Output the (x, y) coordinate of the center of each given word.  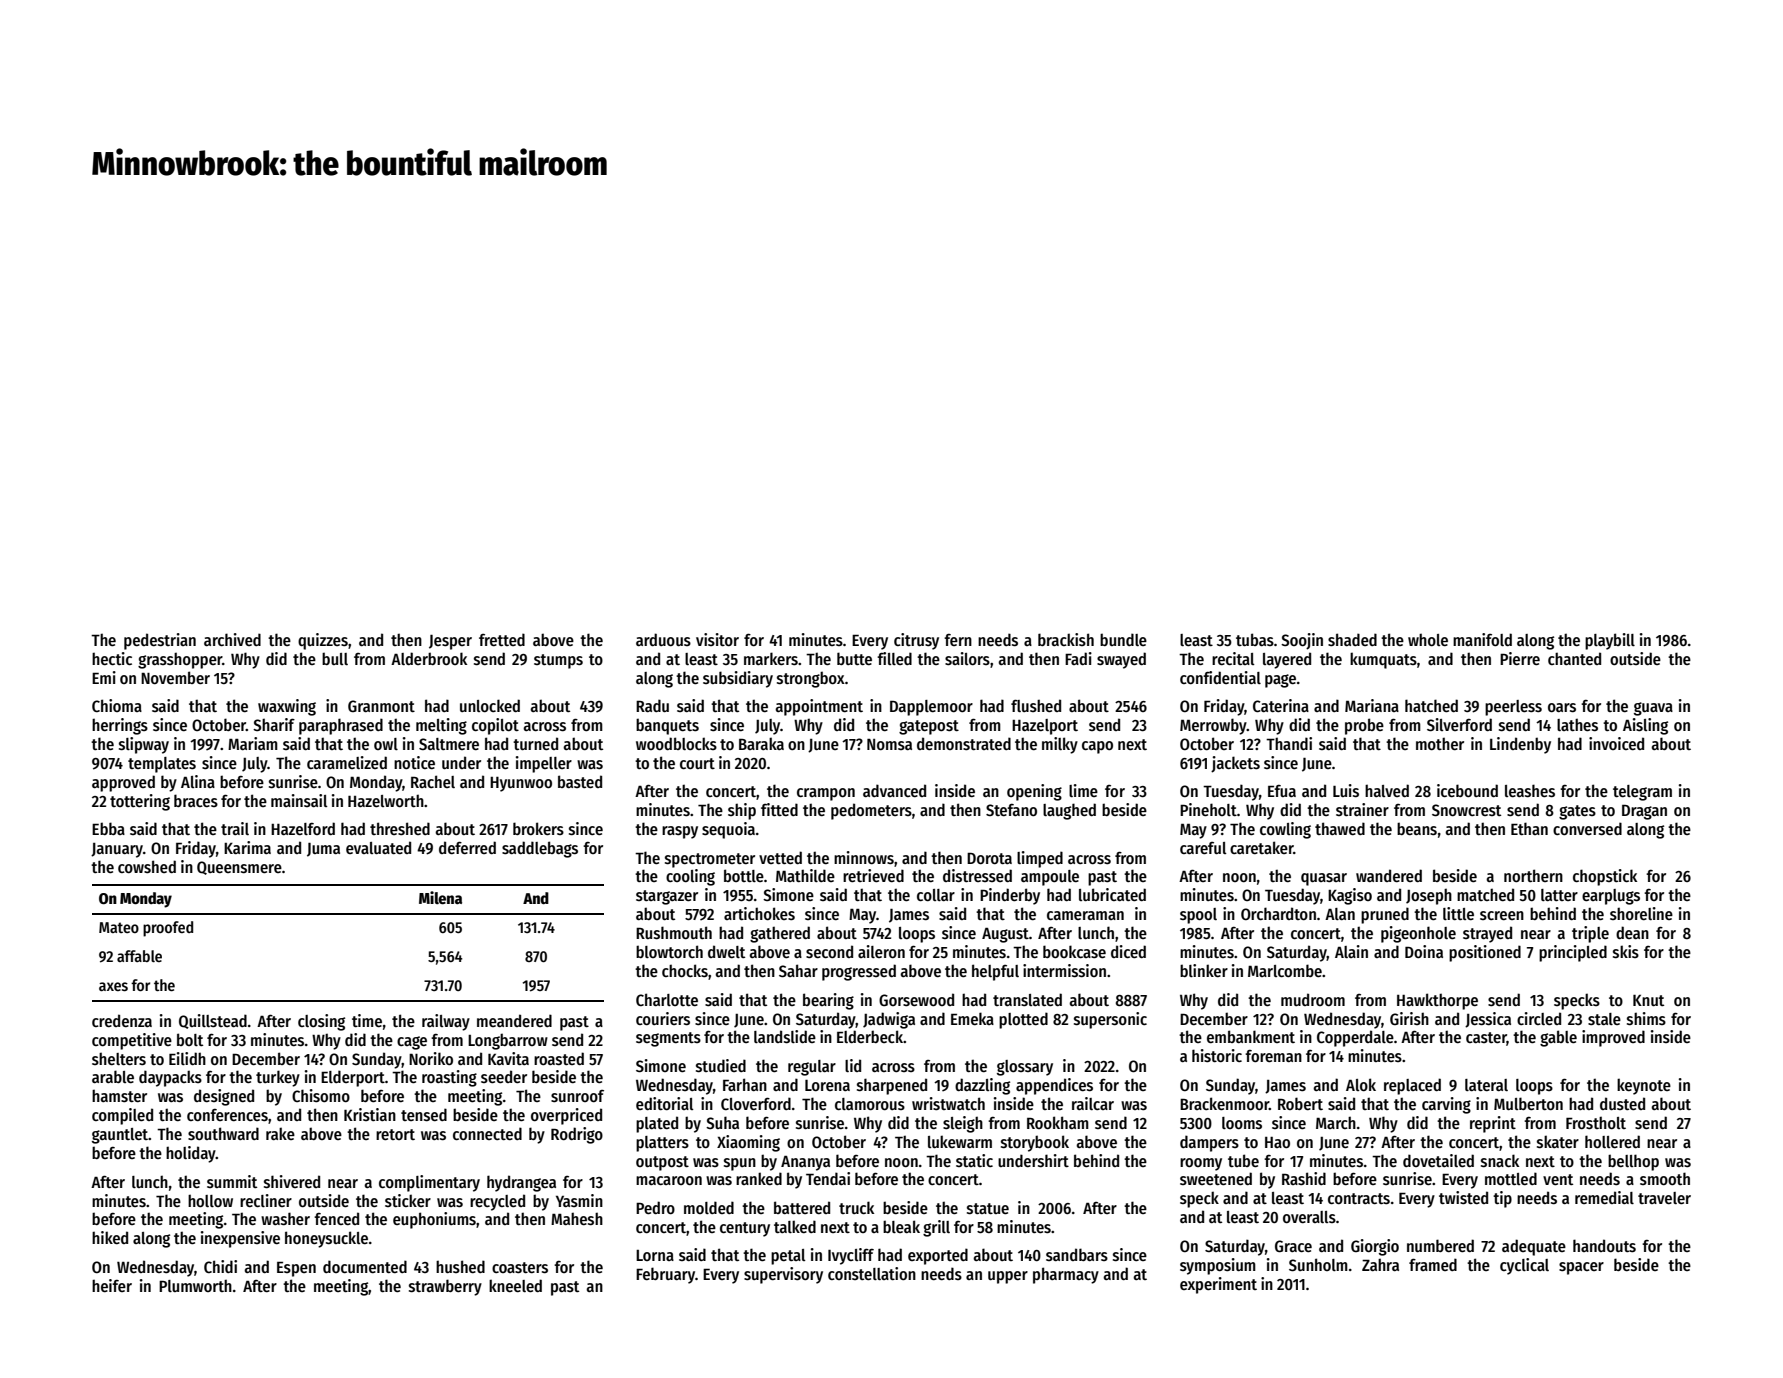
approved (123, 783)
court (697, 763)
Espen (296, 1269)
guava (1653, 709)
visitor (717, 639)
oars (1562, 707)
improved (1613, 1038)
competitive (132, 1041)
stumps (558, 661)
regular (812, 1068)
